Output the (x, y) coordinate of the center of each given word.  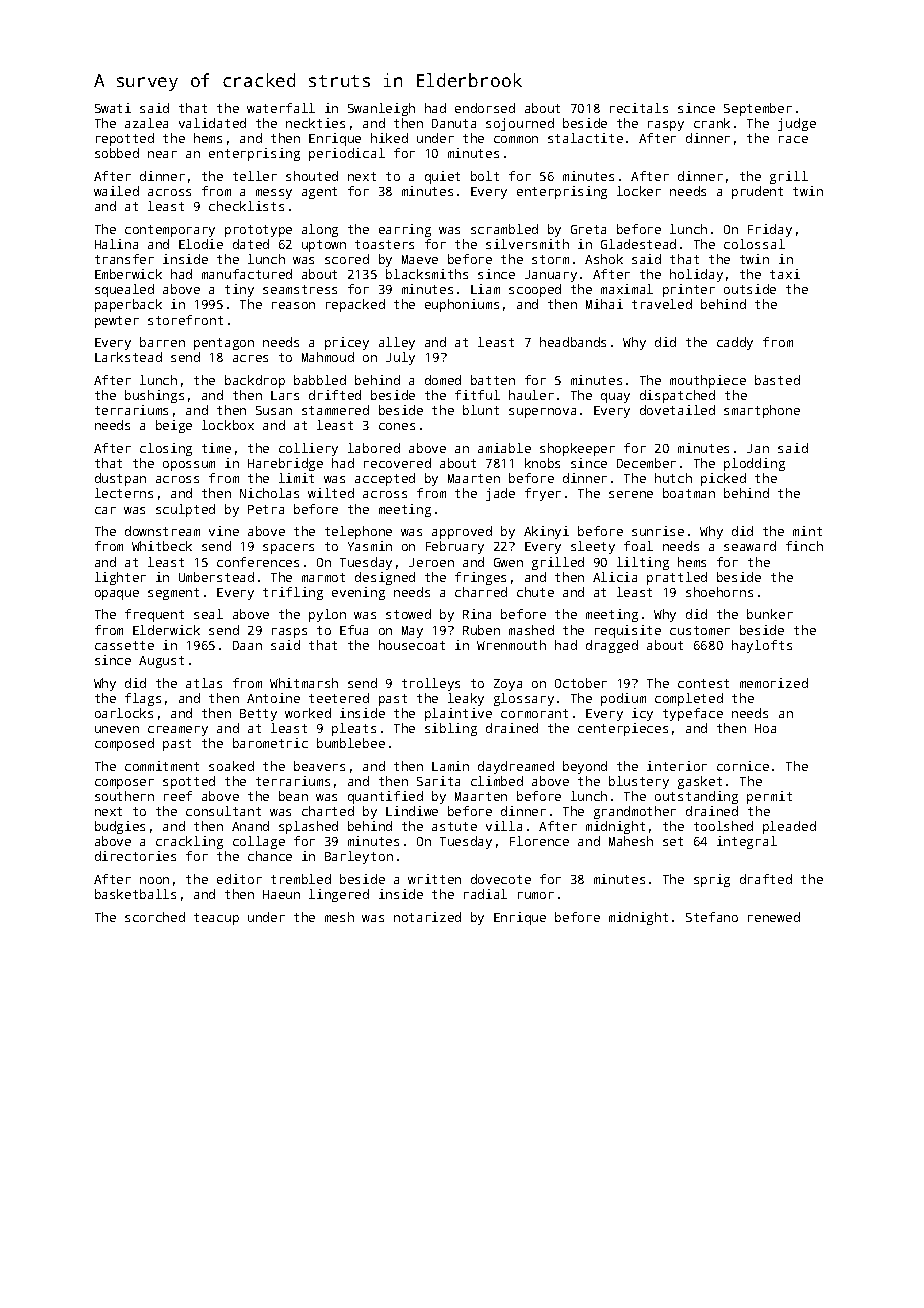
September (758, 109)
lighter (120, 578)
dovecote (501, 879)
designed (385, 578)
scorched (155, 917)
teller (255, 176)
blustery (639, 782)
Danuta (454, 123)
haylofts (762, 646)
